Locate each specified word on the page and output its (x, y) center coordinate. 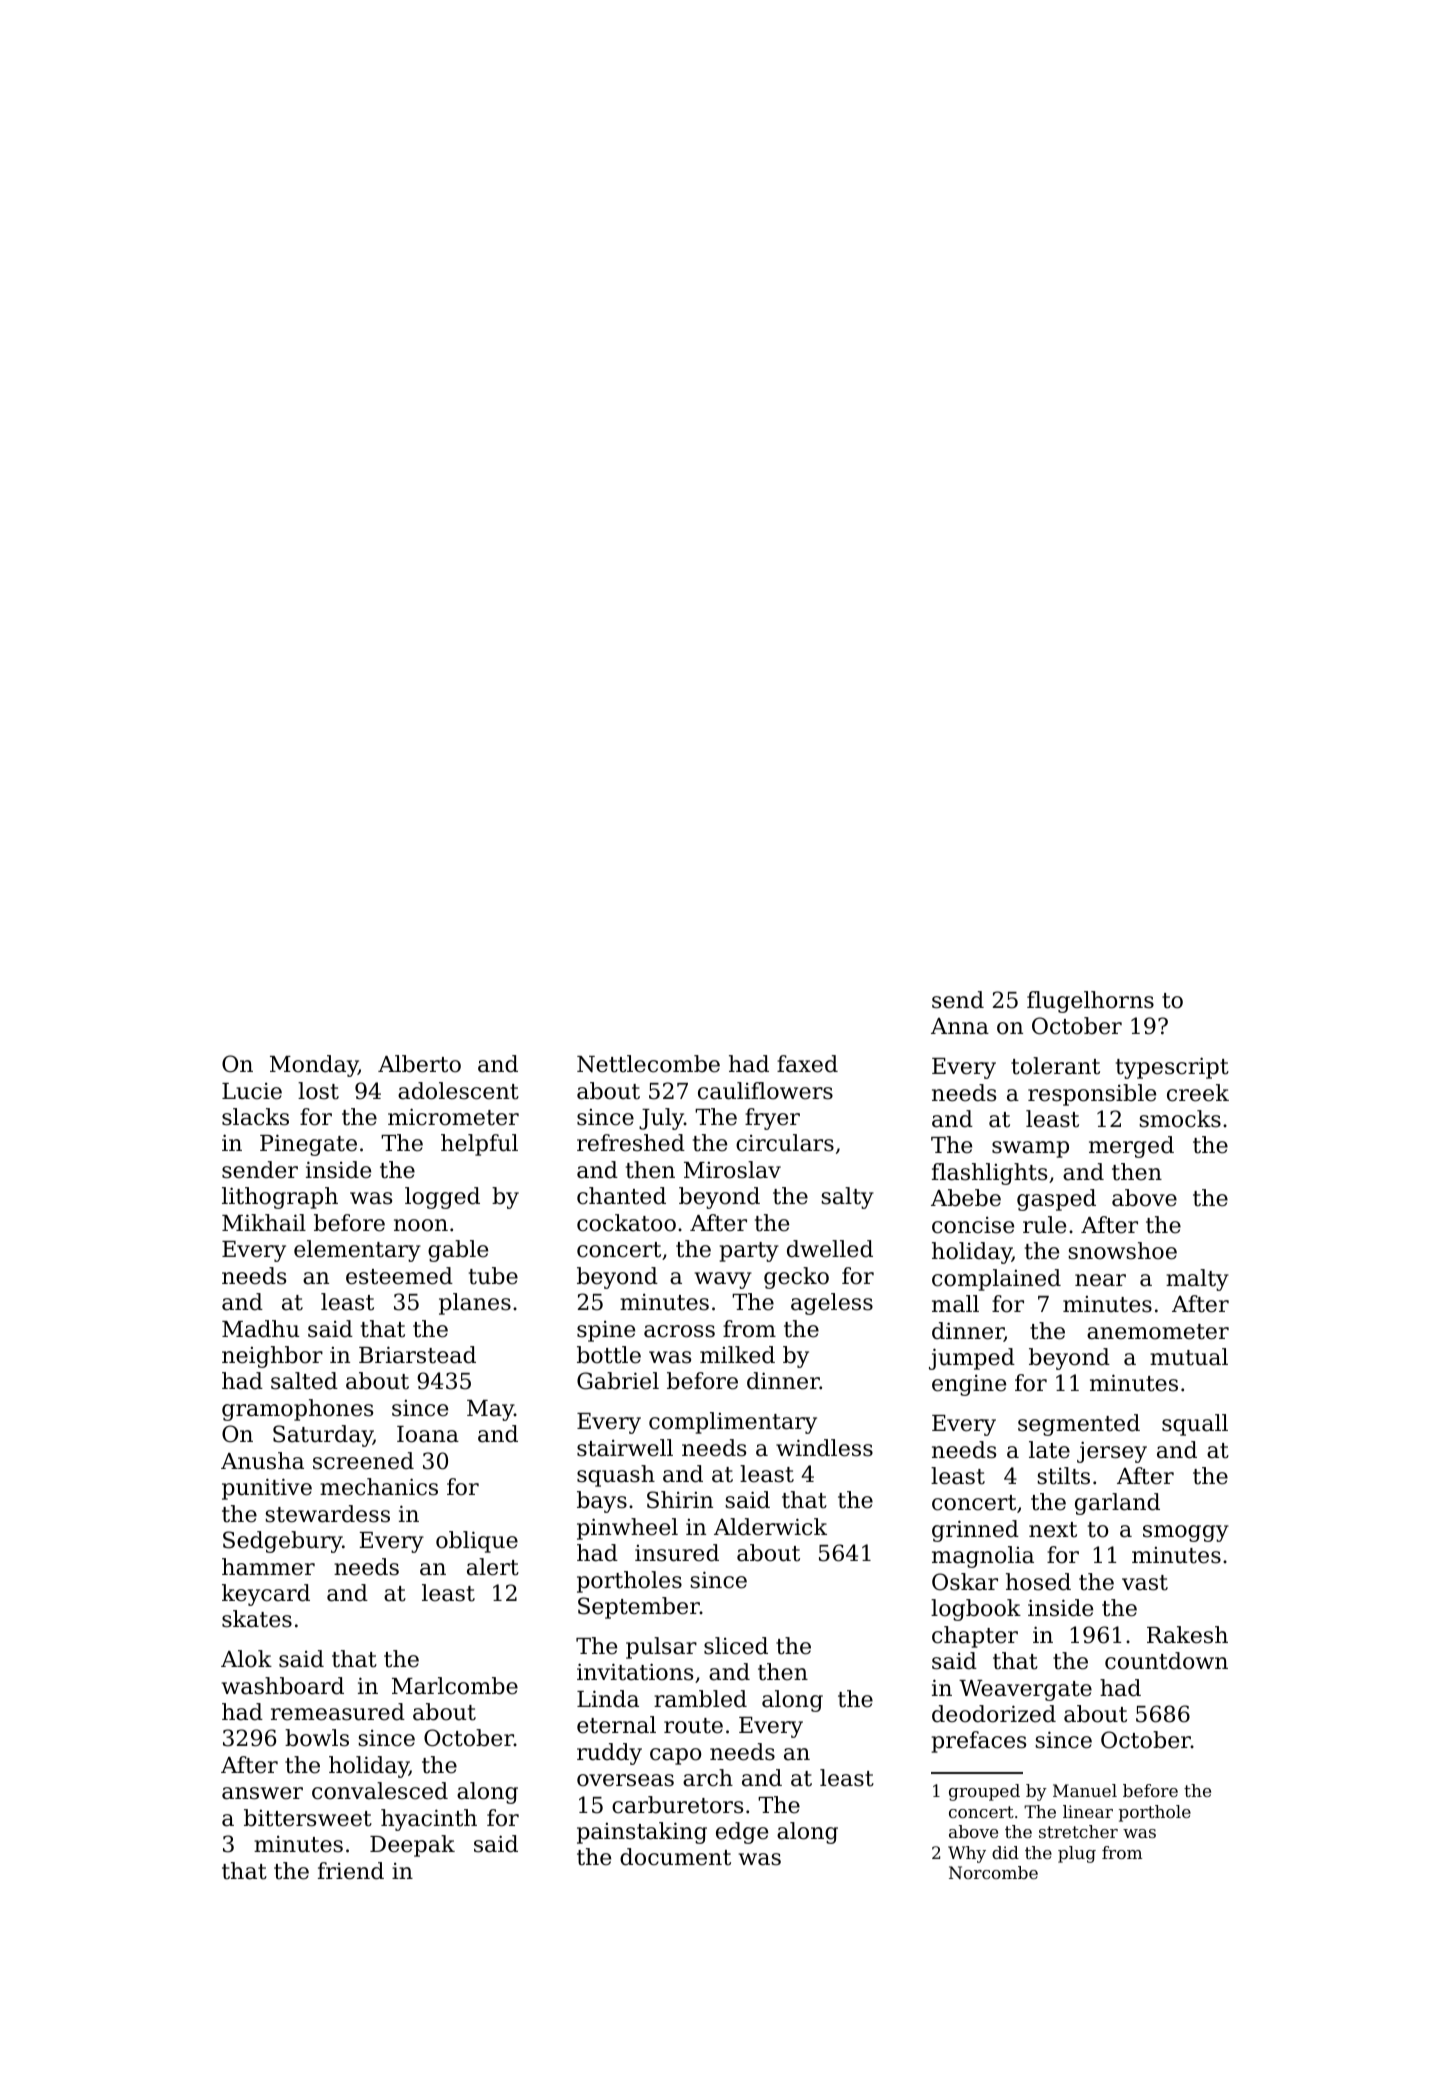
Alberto (419, 1064)
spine (606, 1331)
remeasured (338, 1712)
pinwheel (627, 1529)
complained (996, 1280)
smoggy (1186, 1533)
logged (442, 1198)
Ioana (428, 1434)
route (693, 1726)
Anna (960, 1026)
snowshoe (1122, 1251)
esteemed (399, 1276)
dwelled (830, 1249)
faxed (807, 1064)
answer (262, 1793)
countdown (1166, 1661)
